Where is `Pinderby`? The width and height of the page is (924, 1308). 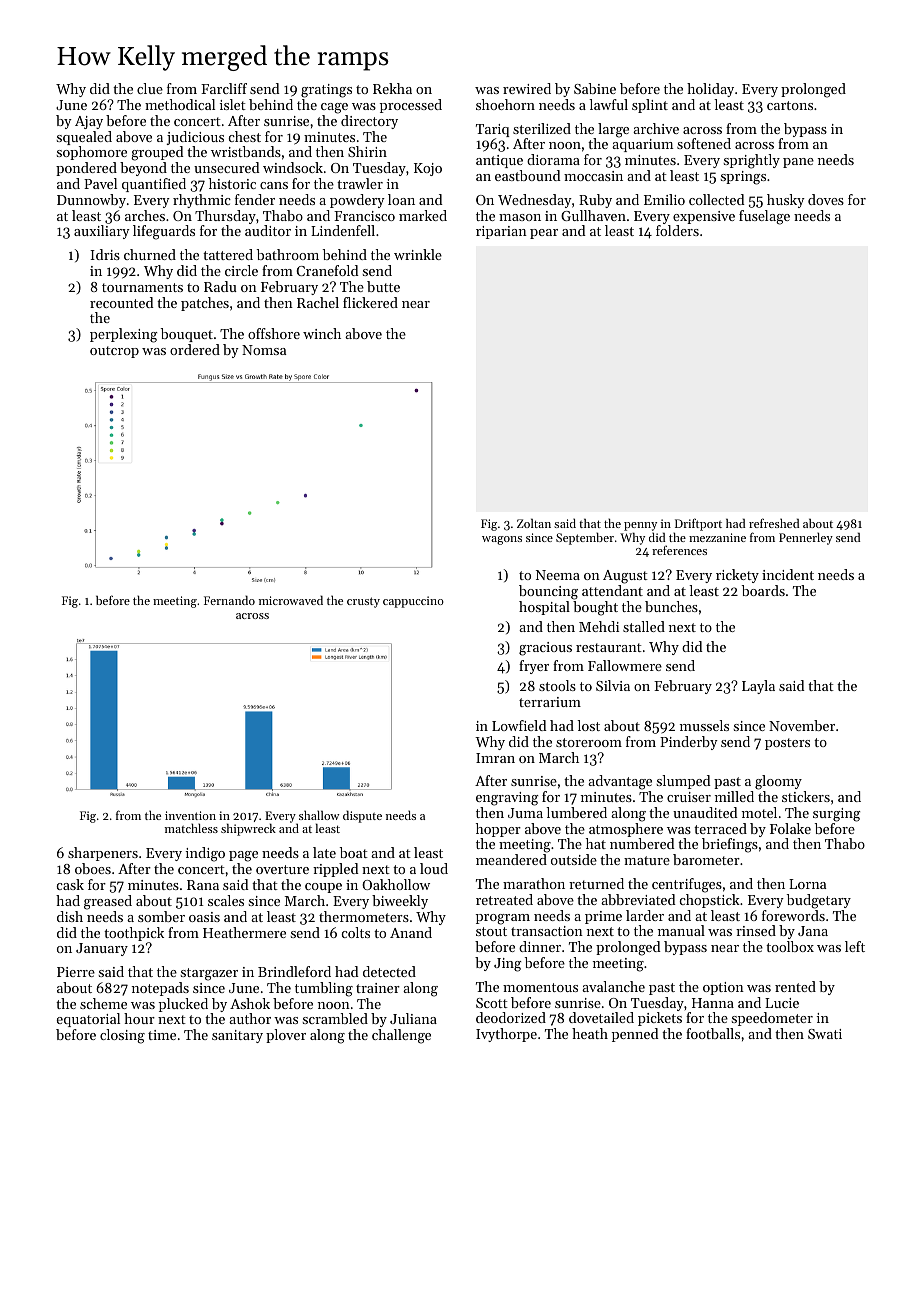
Pinderby is located at coordinates (689, 743).
